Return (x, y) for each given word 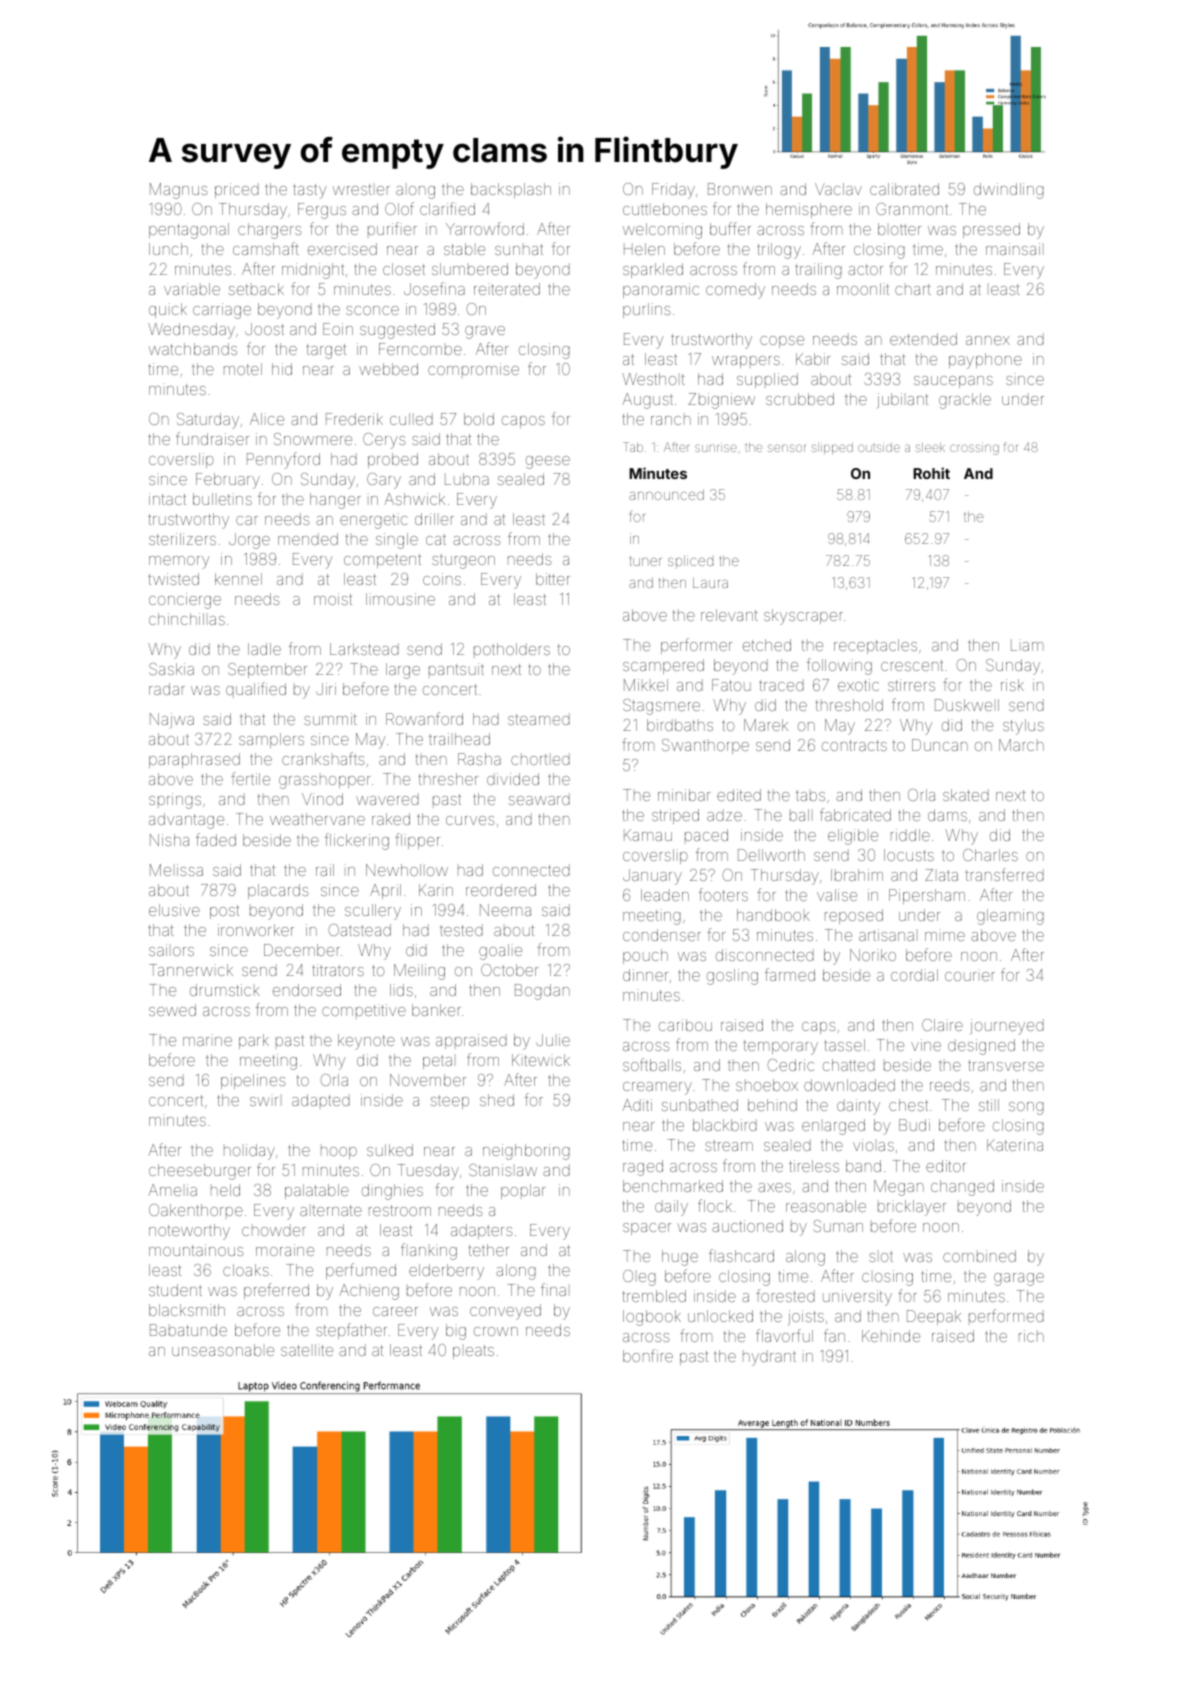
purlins (647, 310)
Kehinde (891, 1336)
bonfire (648, 1355)
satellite (307, 1350)
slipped (832, 448)
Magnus (179, 191)
